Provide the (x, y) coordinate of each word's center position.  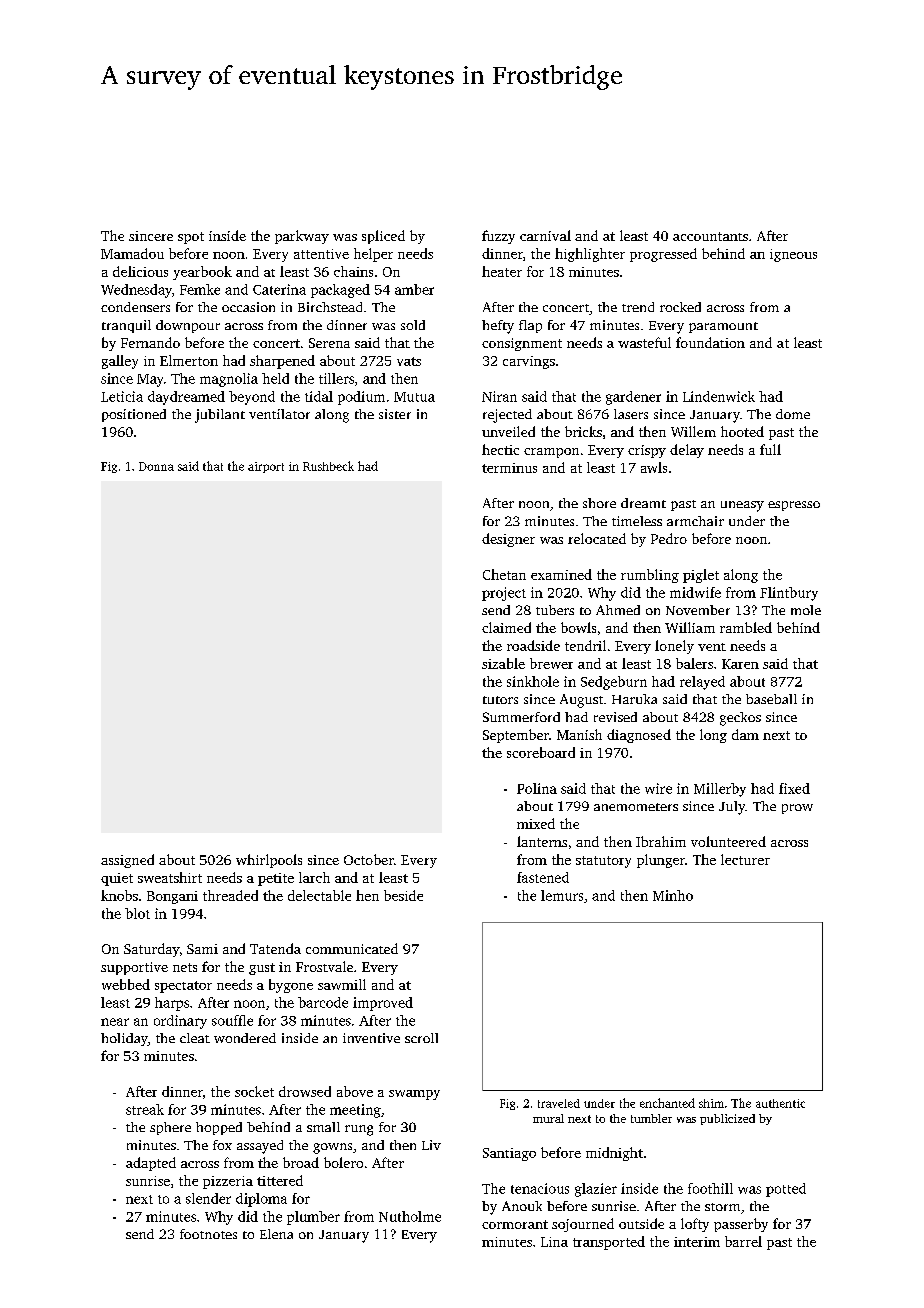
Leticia (122, 396)
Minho (673, 895)
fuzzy (498, 237)
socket (254, 1091)
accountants (710, 236)
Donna (156, 466)
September (516, 736)
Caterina (279, 289)
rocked (680, 307)
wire (658, 788)
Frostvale (324, 966)
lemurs (562, 895)
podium (361, 398)
